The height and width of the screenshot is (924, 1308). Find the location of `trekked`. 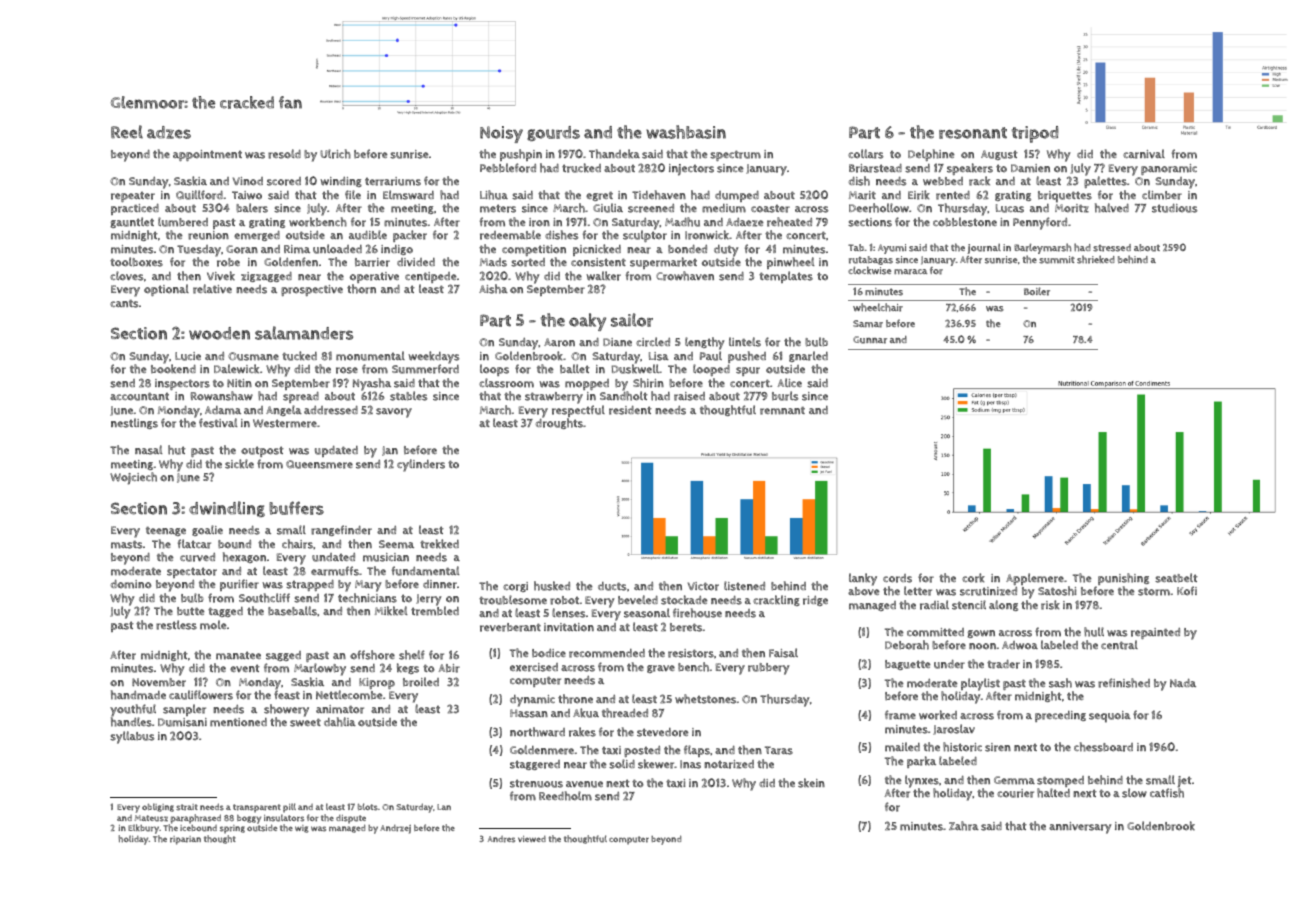

trekked is located at coordinates (439, 544).
